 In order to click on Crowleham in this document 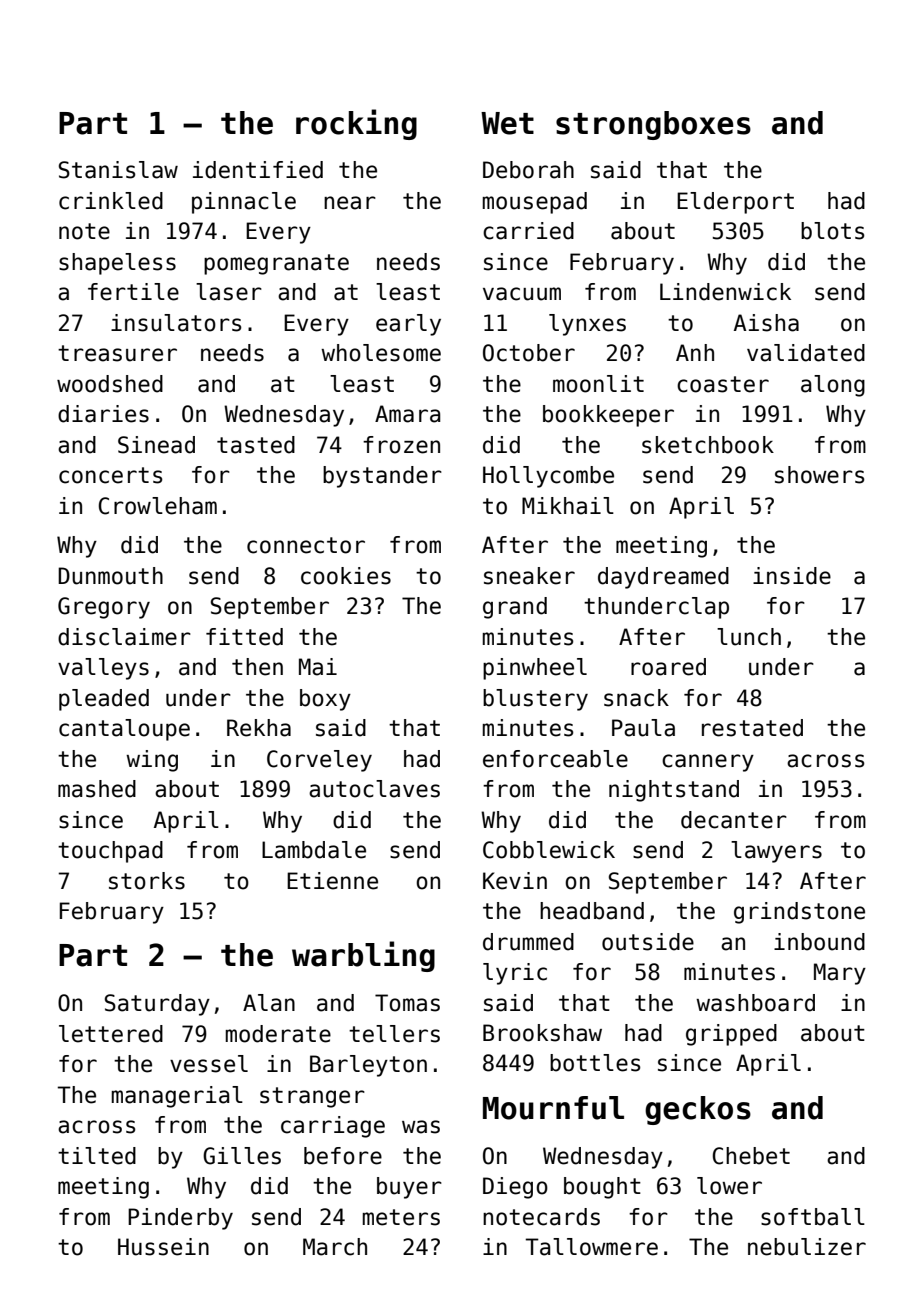, I will do `click(158, 506)`.
